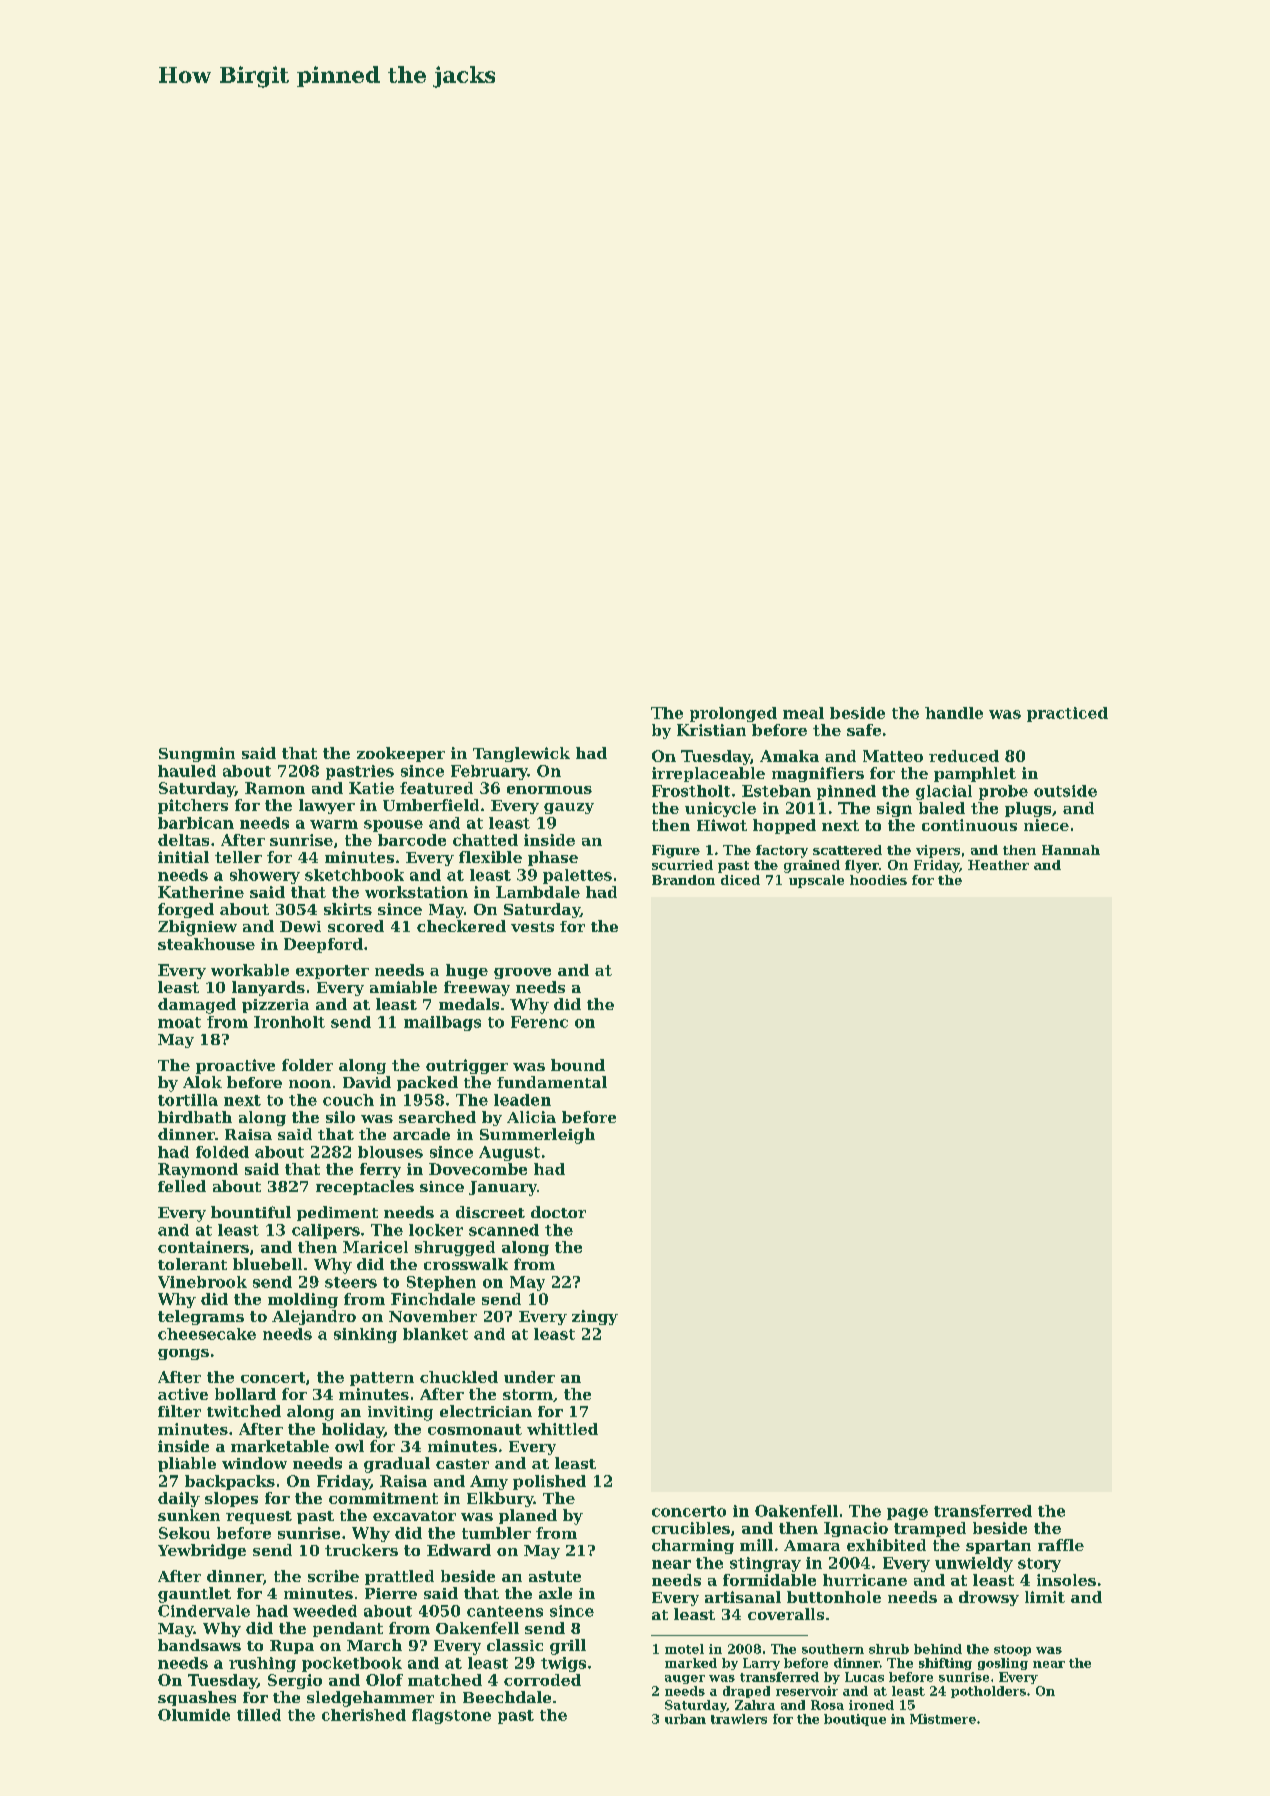 This document has height=1796, width=1270. Describe the element at coordinates (907, 1514) in the document. I see `page` at that location.
